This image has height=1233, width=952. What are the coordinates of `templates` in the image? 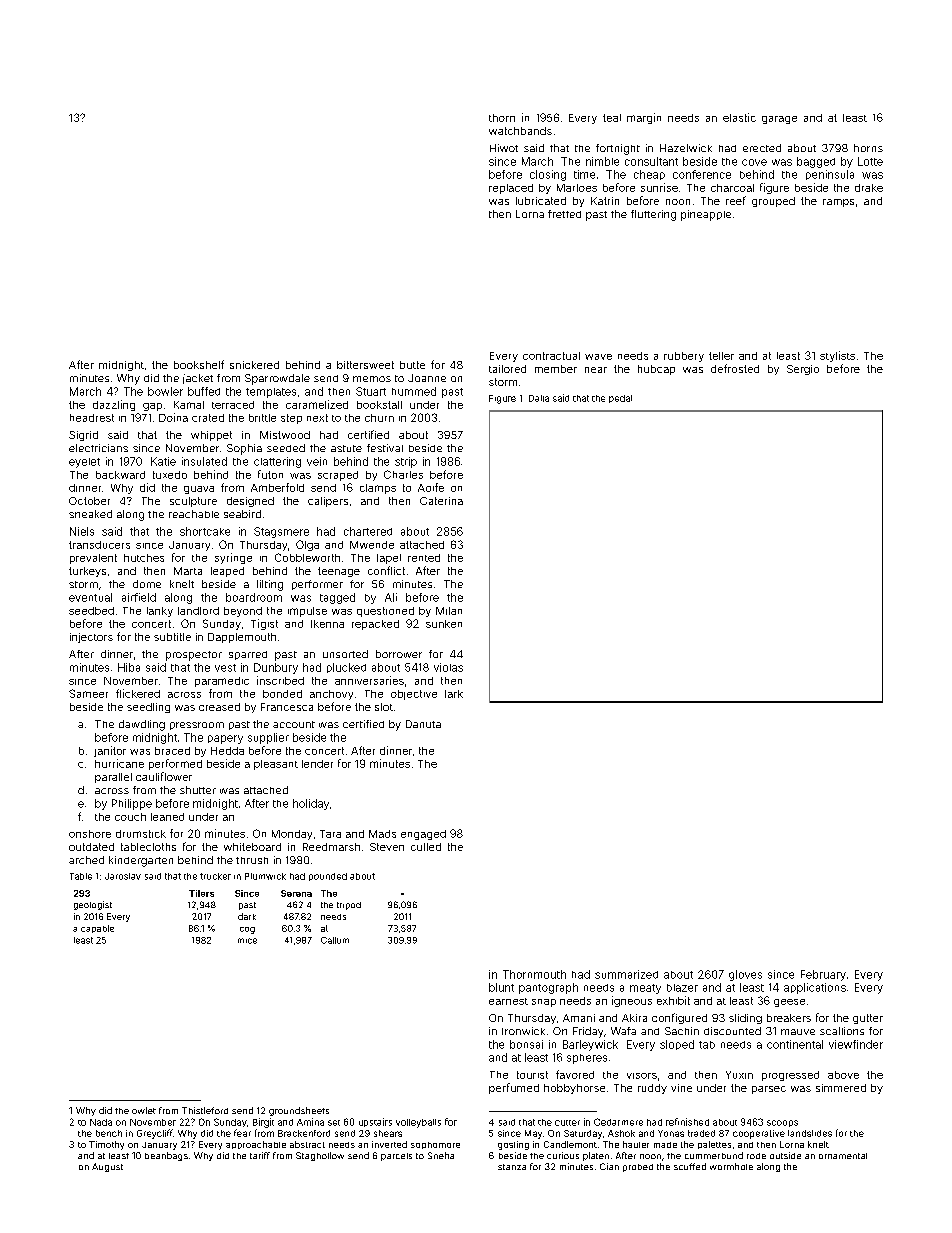 It's located at (271, 393).
